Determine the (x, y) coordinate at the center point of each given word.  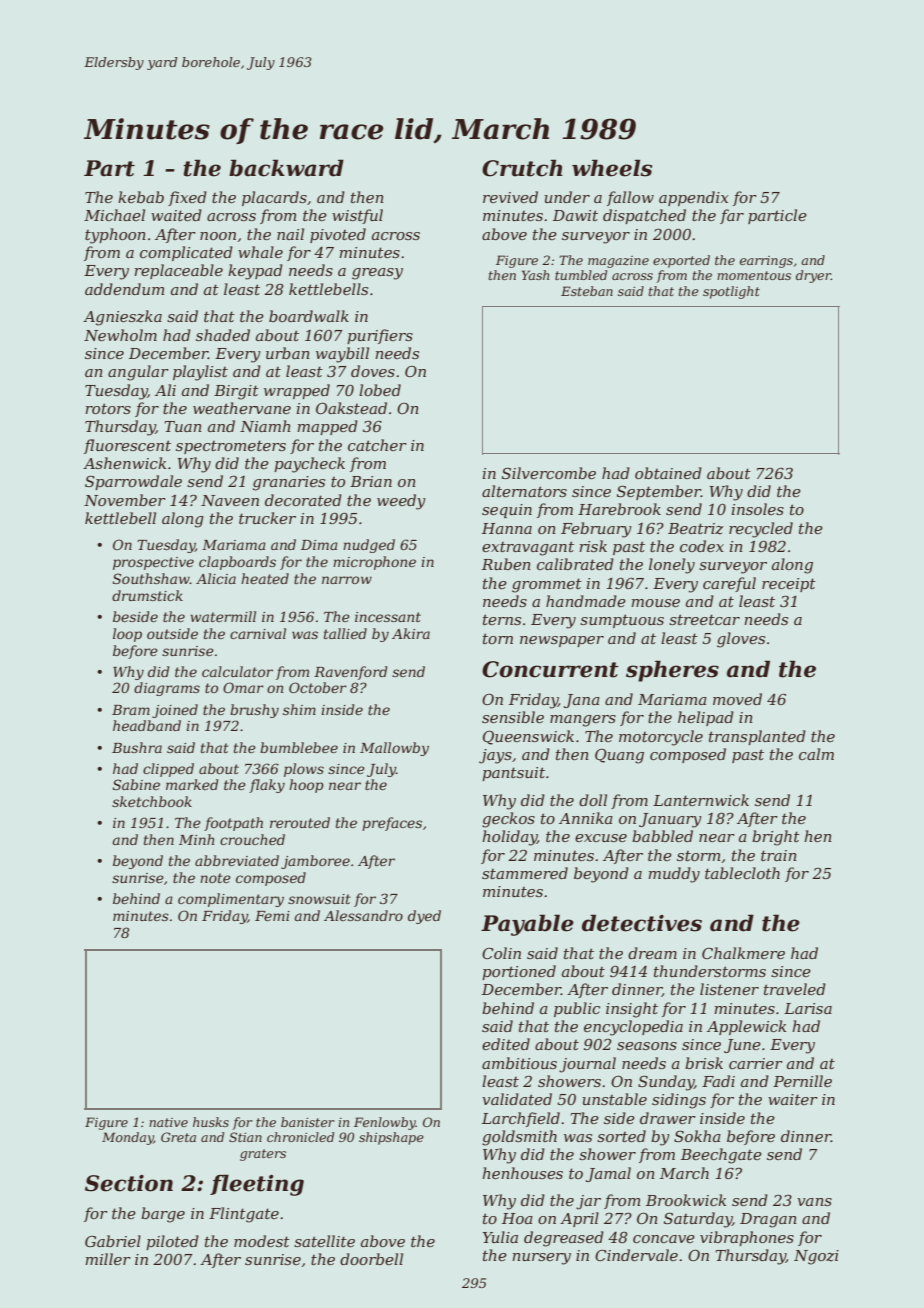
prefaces (392, 824)
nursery (541, 1259)
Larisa (808, 1008)
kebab (141, 197)
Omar (243, 687)
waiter (793, 1099)
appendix (694, 198)
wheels (612, 168)
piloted (172, 1242)
